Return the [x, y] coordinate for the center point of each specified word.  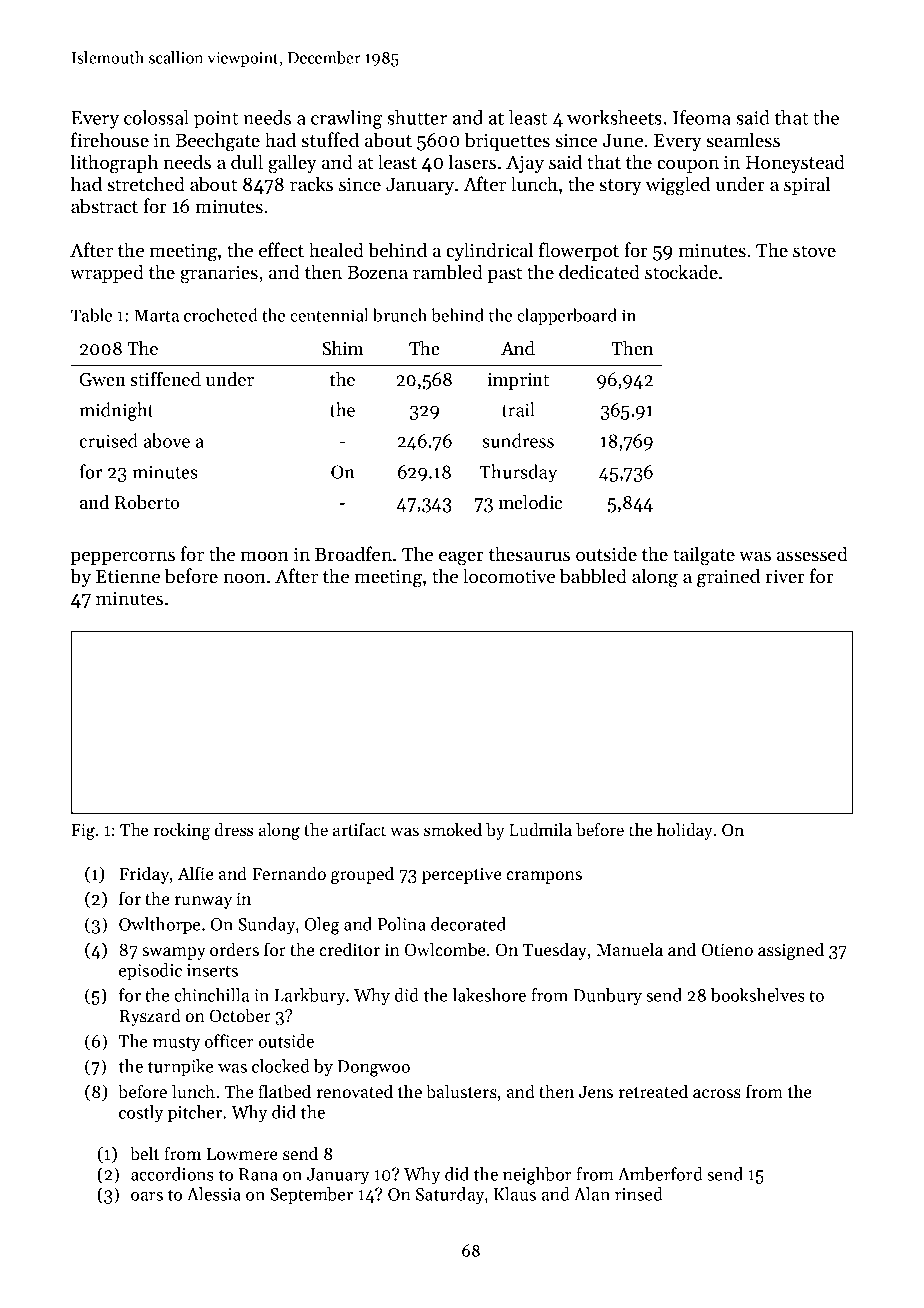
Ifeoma [702, 117]
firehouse [110, 140]
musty [176, 1044]
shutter [417, 117]
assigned [791, 951]
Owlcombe [445, 949]
